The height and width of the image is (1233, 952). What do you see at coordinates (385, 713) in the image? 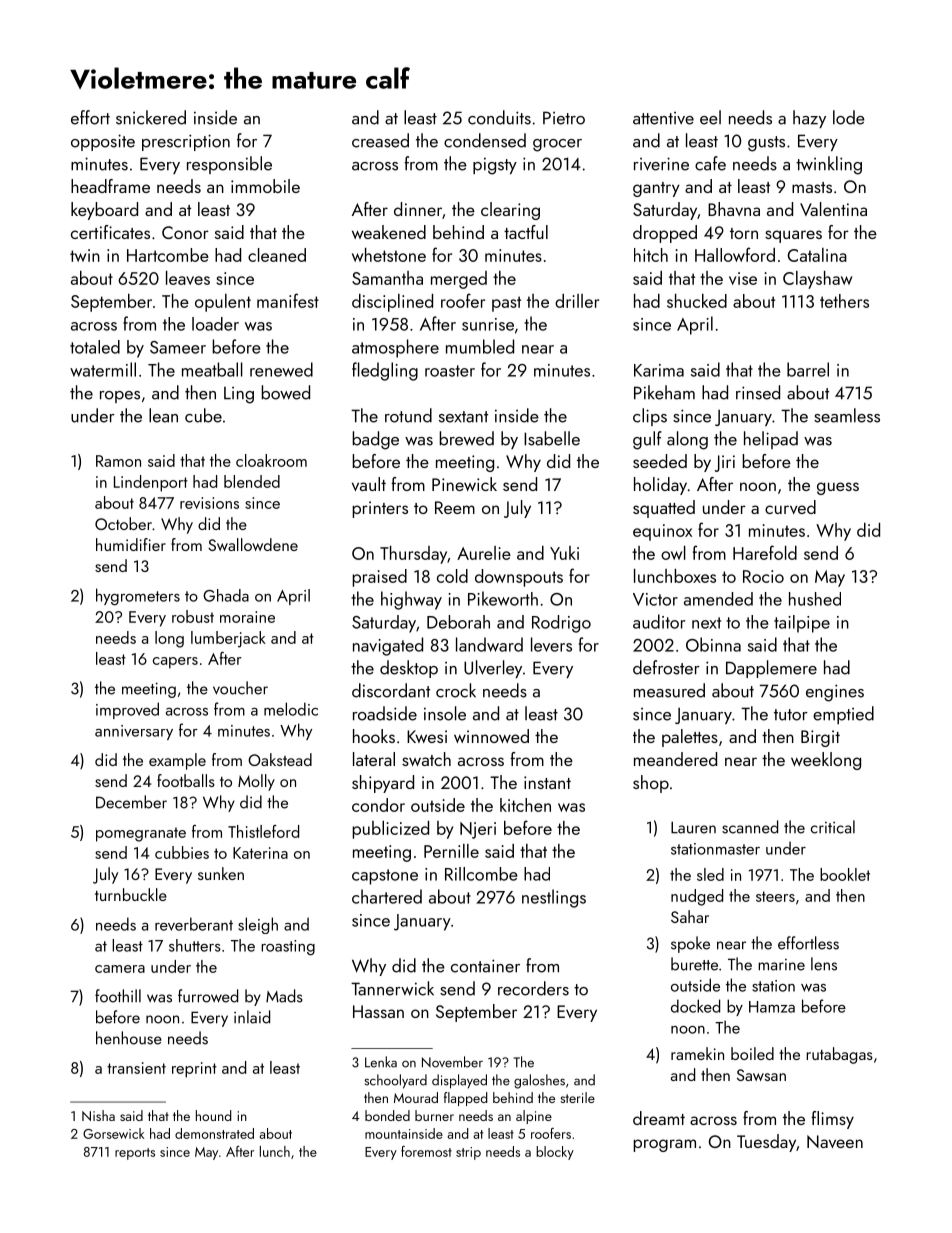
I see `roadside` at bounding box center [385, 713].
